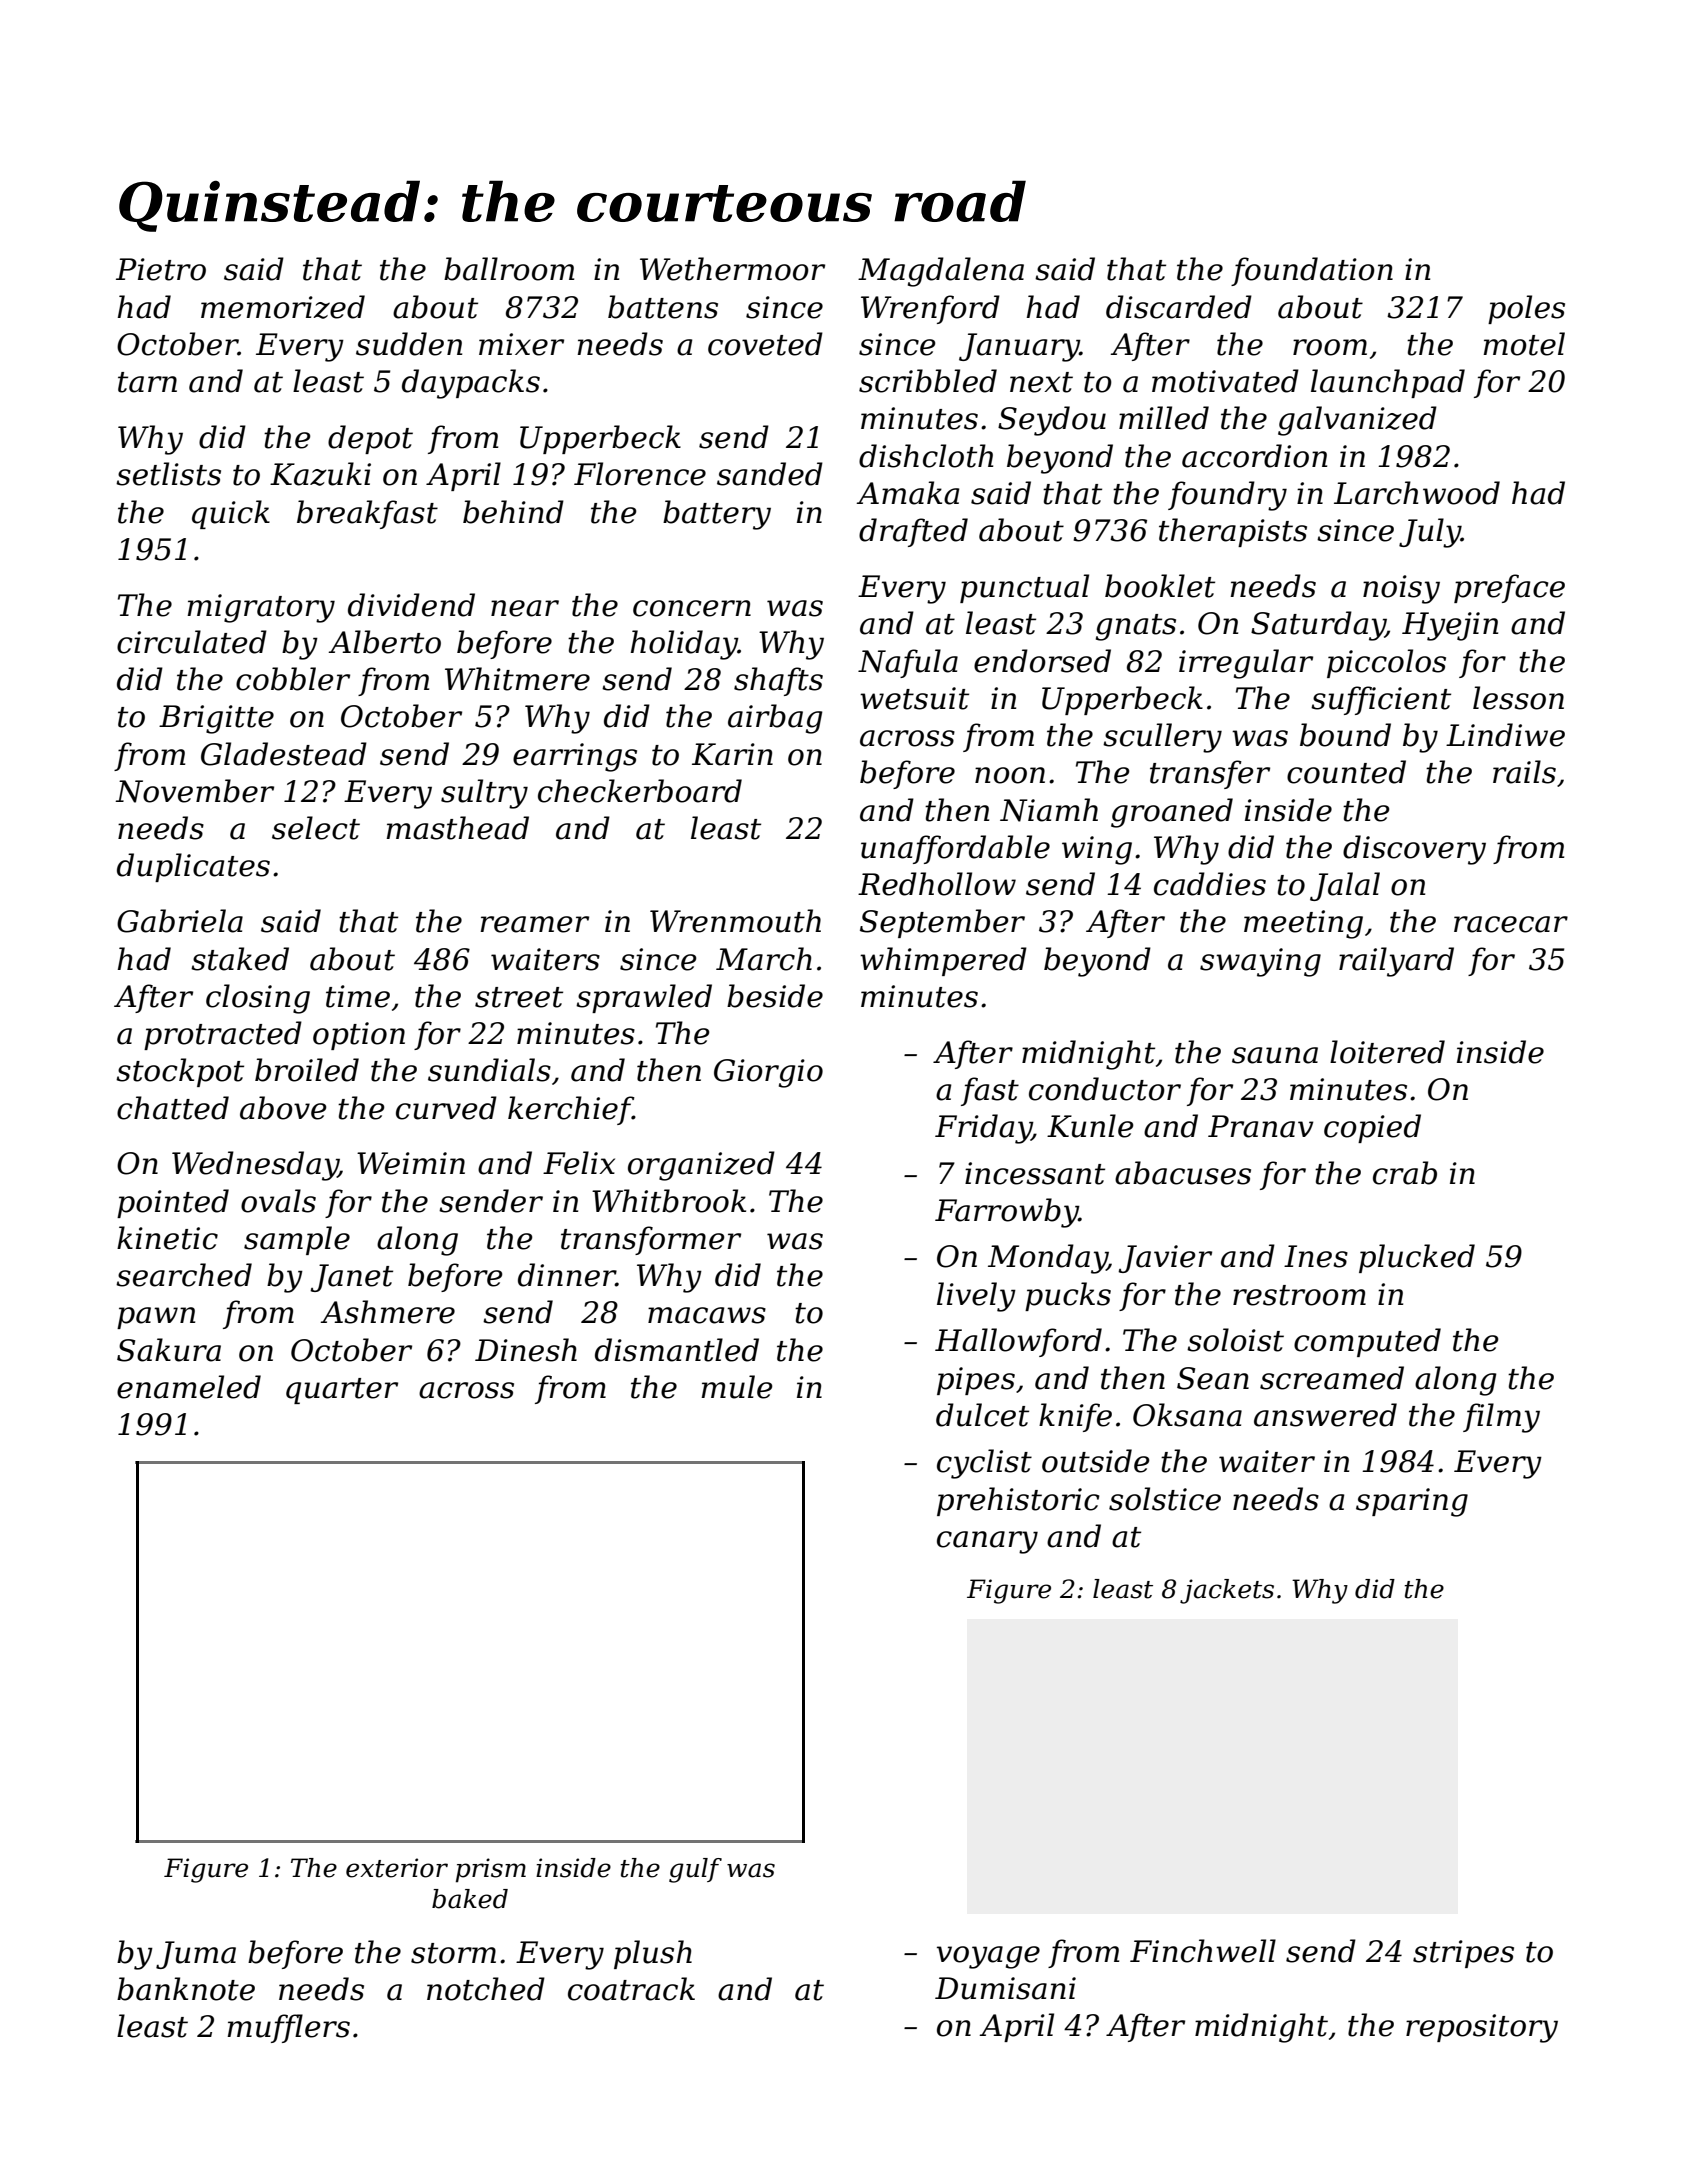  Describe the element at coordinates (1482, 2028) in the page. I see `repository` at that location.
